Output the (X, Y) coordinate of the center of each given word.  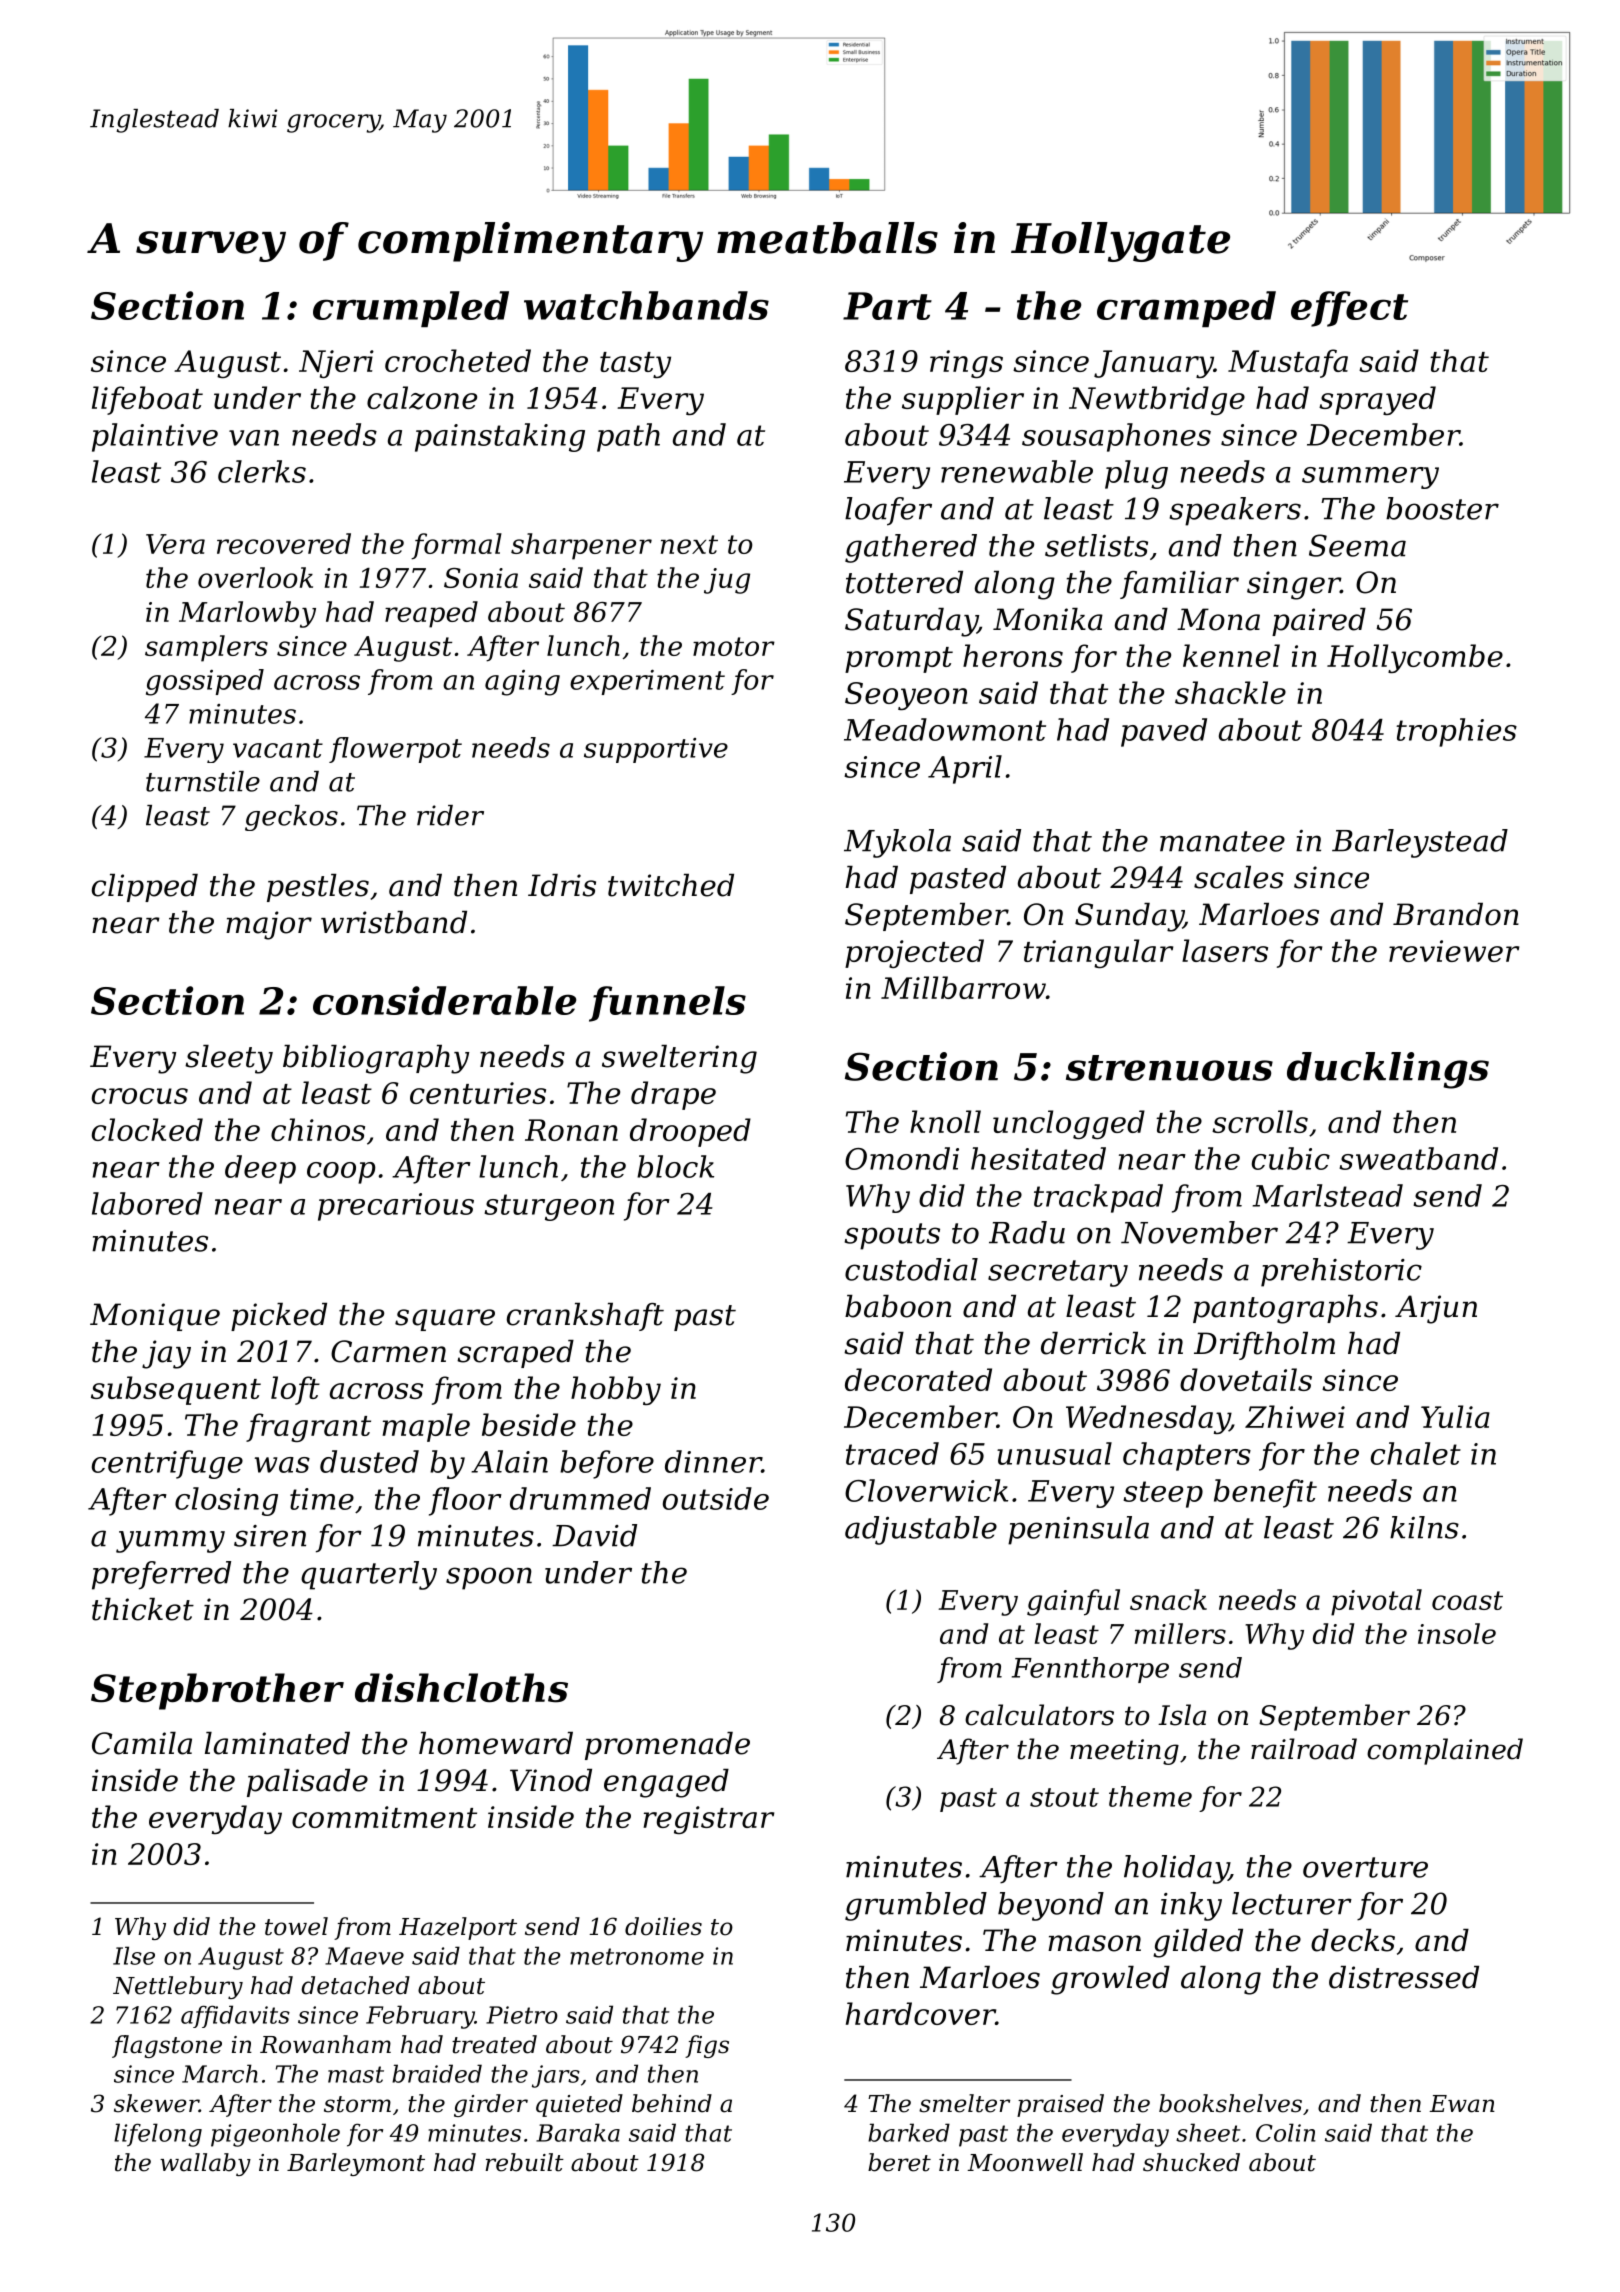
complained (1445, 1751)
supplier (963, 400)
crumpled (411, 309)
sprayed (1377, 400)
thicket (143, 1609)
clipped (145, 888)
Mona (1218, 619)
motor (734, 646)
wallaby (205, 2164)
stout (1064, 1797)
